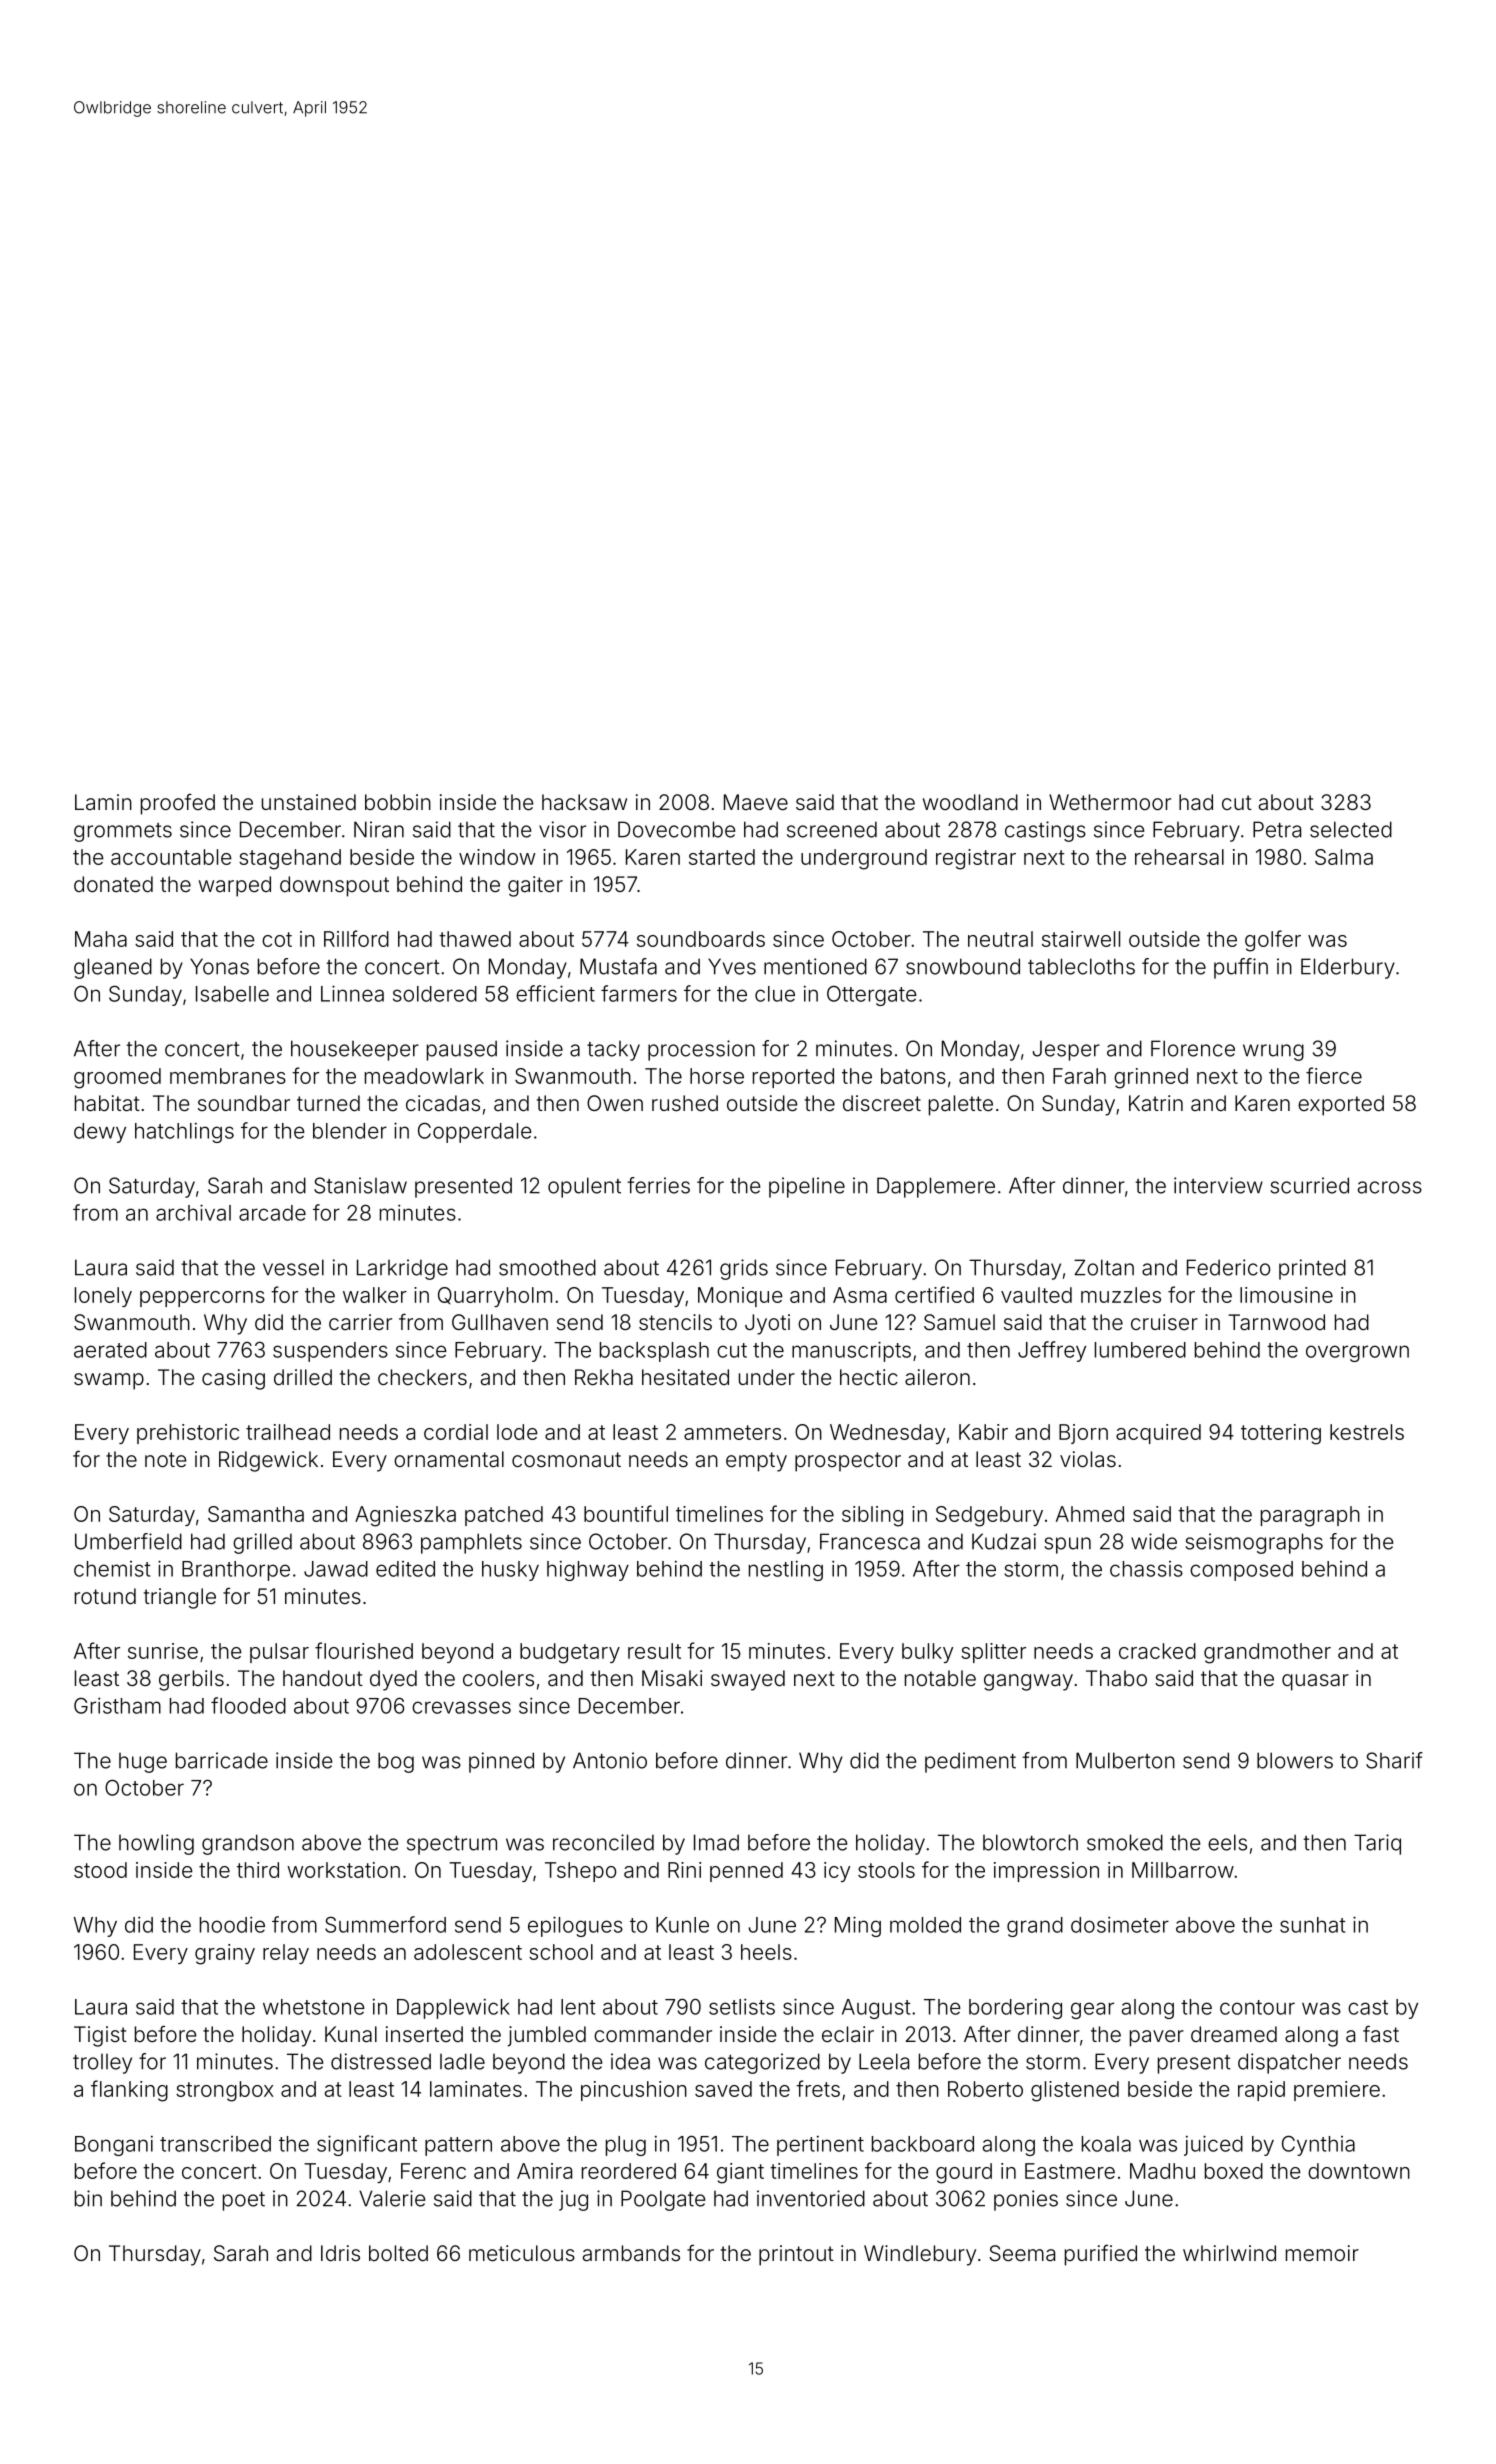  Describe the element at coordinates (256, 1514) in the document. I see `Samantha` at that location.
